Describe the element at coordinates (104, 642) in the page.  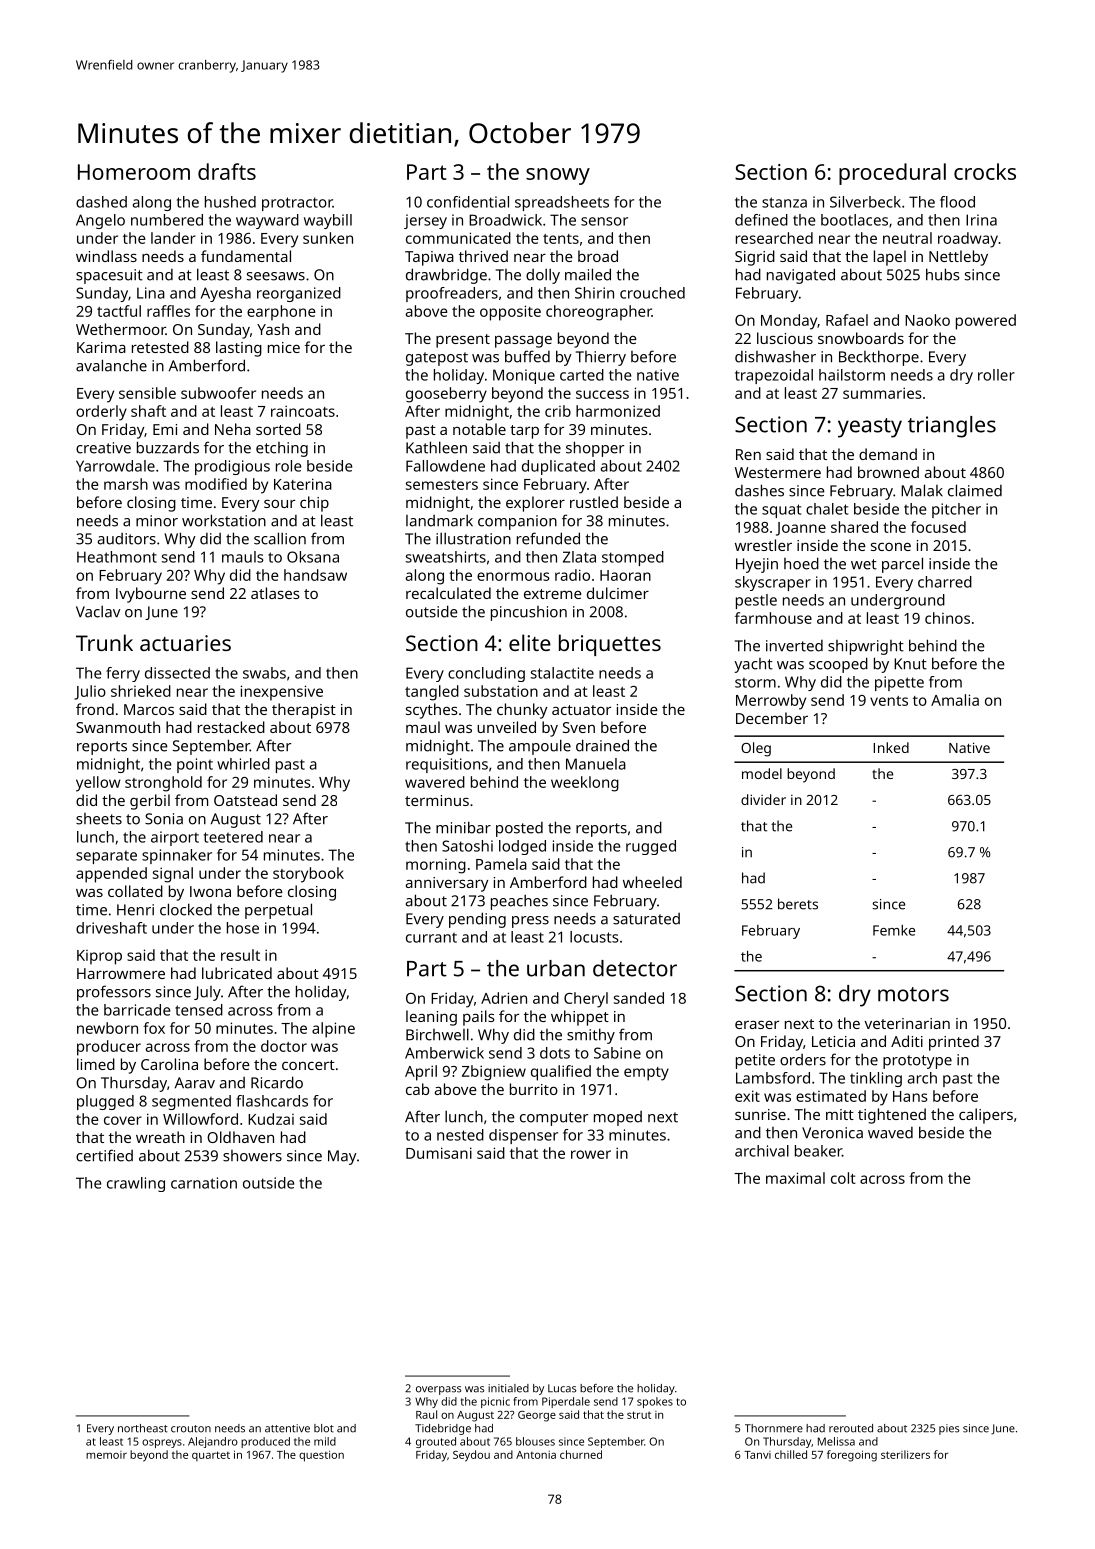
I see `Trunk` at that location.
